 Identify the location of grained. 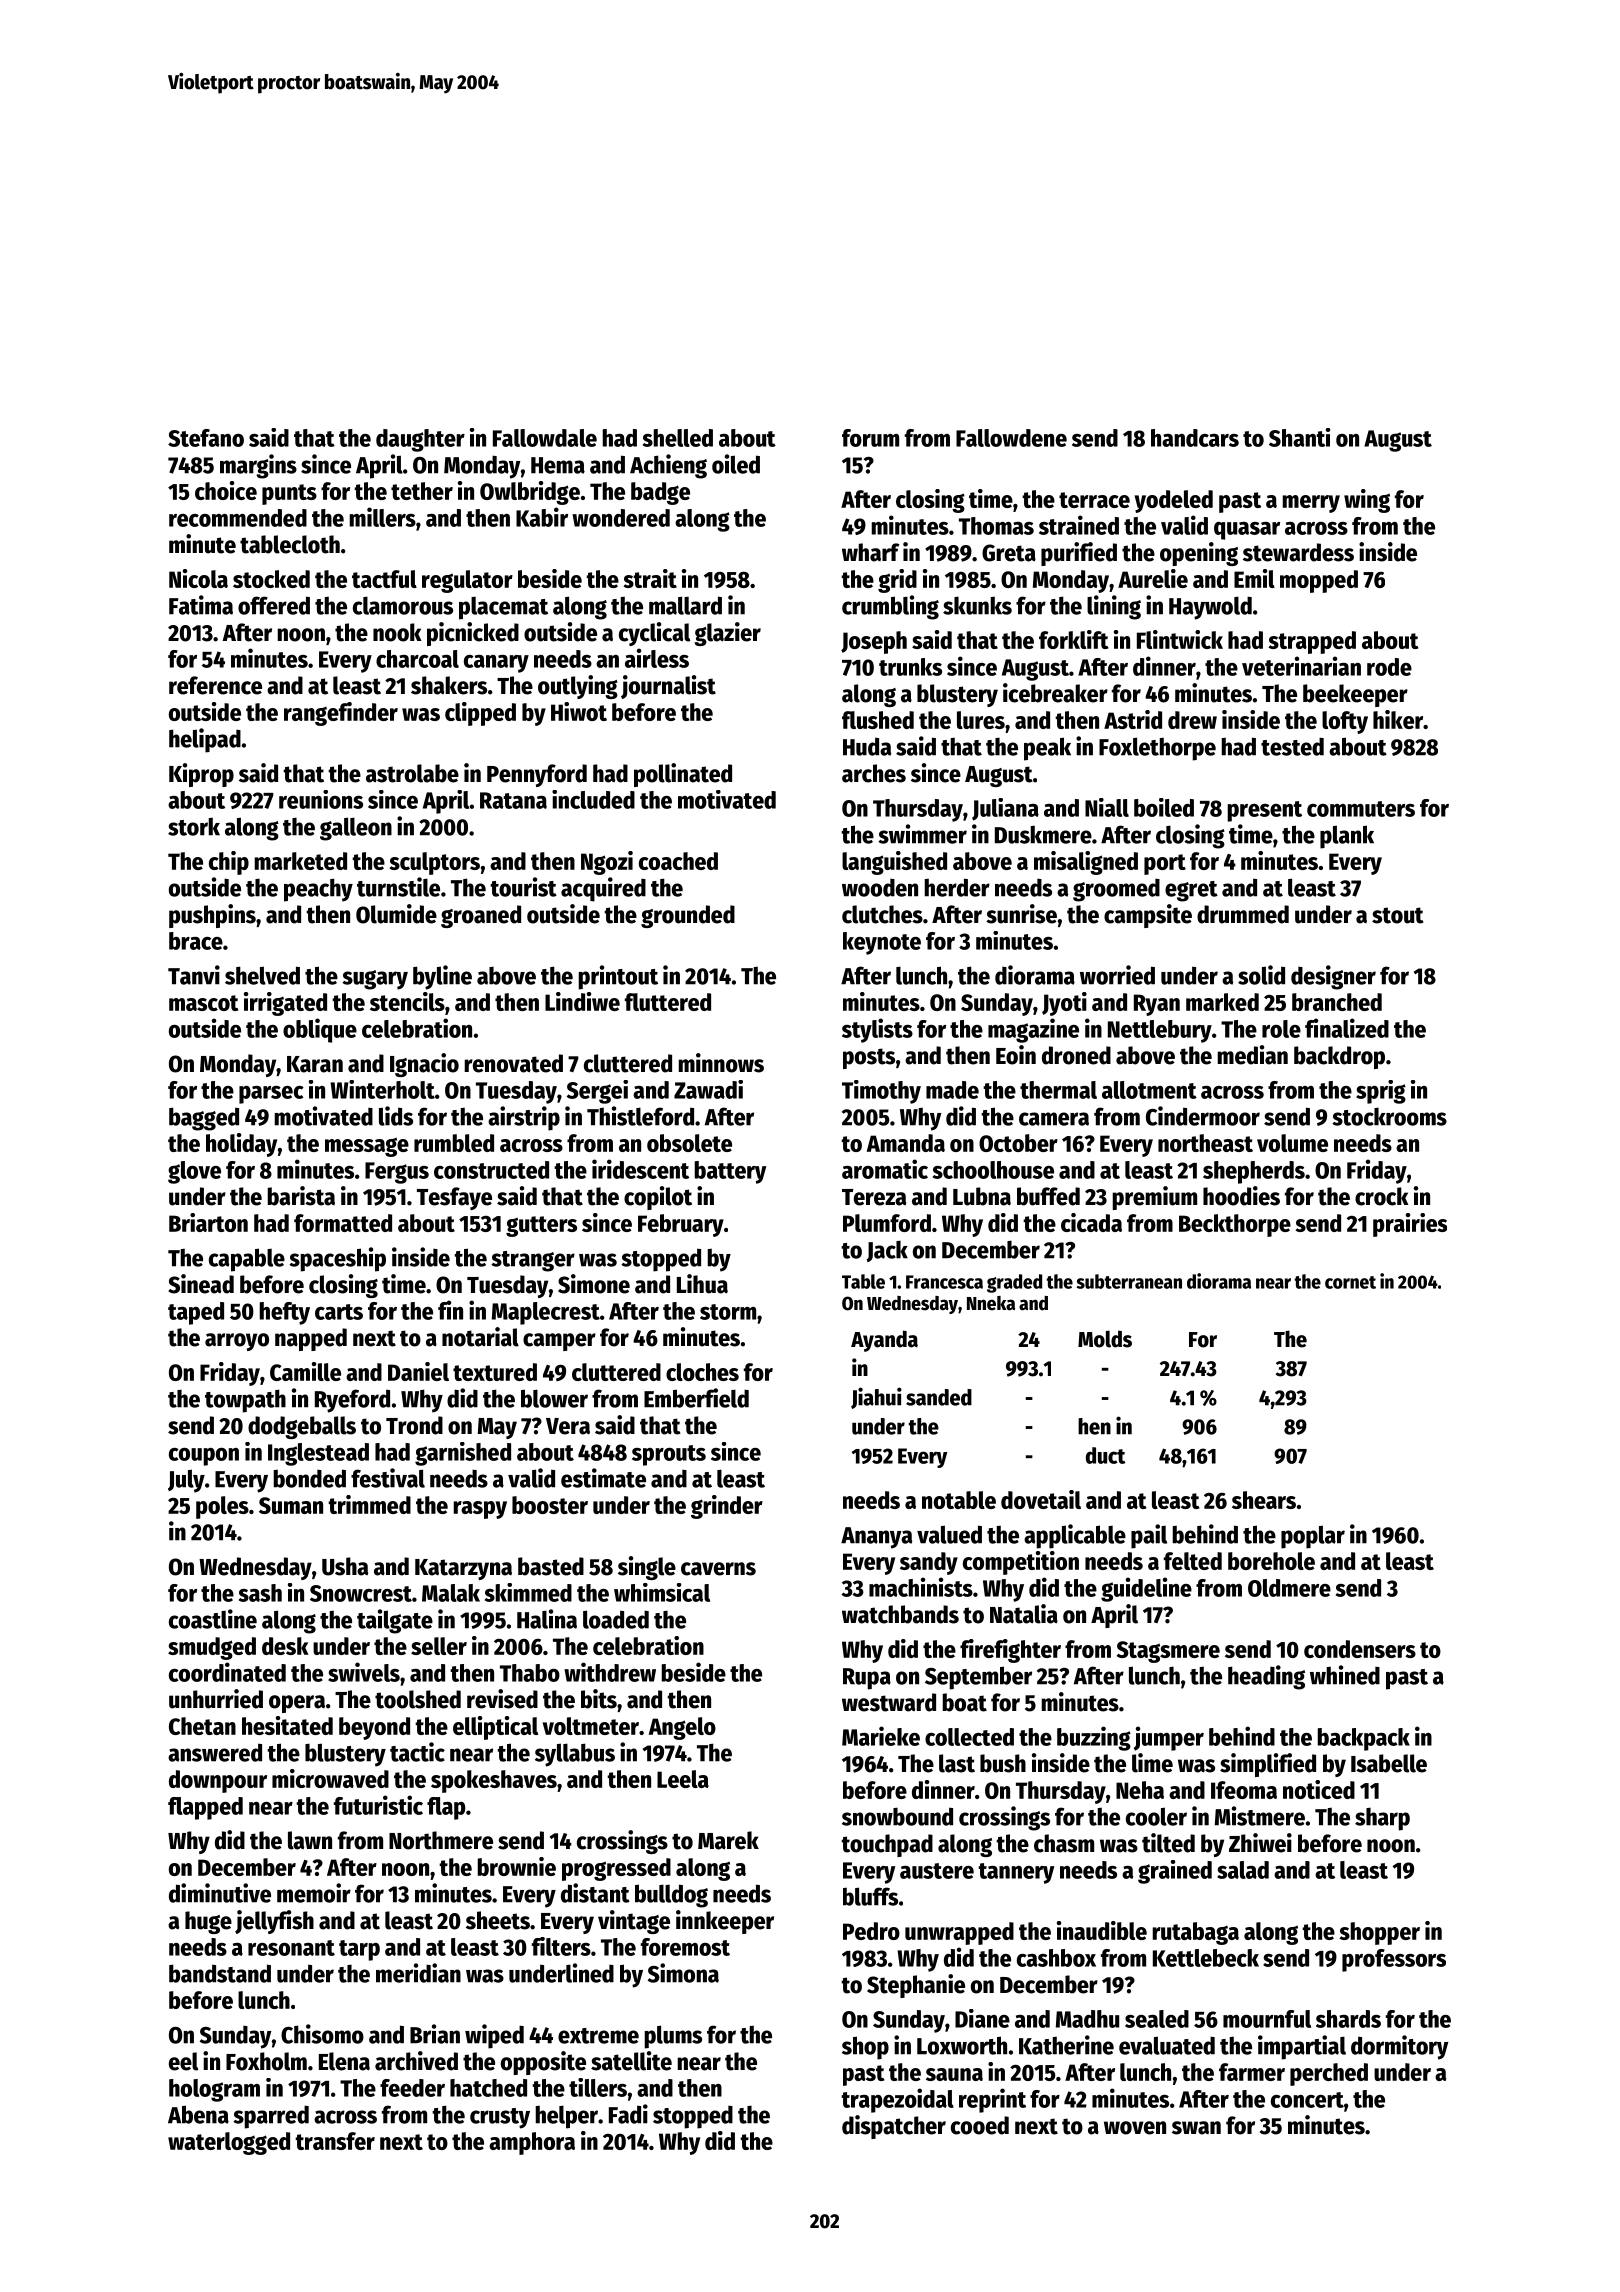
(1175, 1872).
